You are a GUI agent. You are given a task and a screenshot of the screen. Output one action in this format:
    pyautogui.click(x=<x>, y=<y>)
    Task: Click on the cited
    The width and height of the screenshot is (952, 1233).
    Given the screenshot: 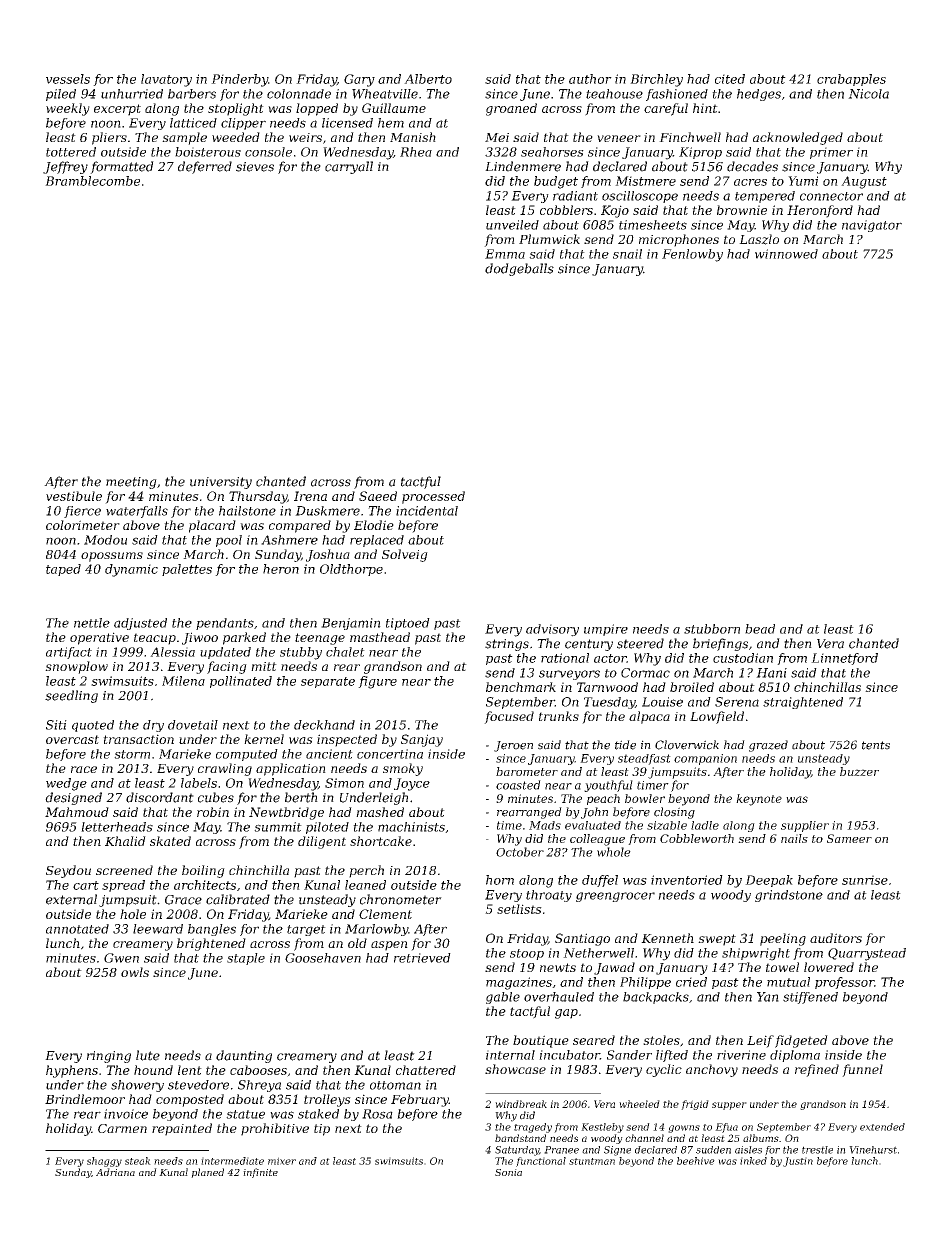 What is the action you would take?
    pyautogui.click(x=730, y=79)
